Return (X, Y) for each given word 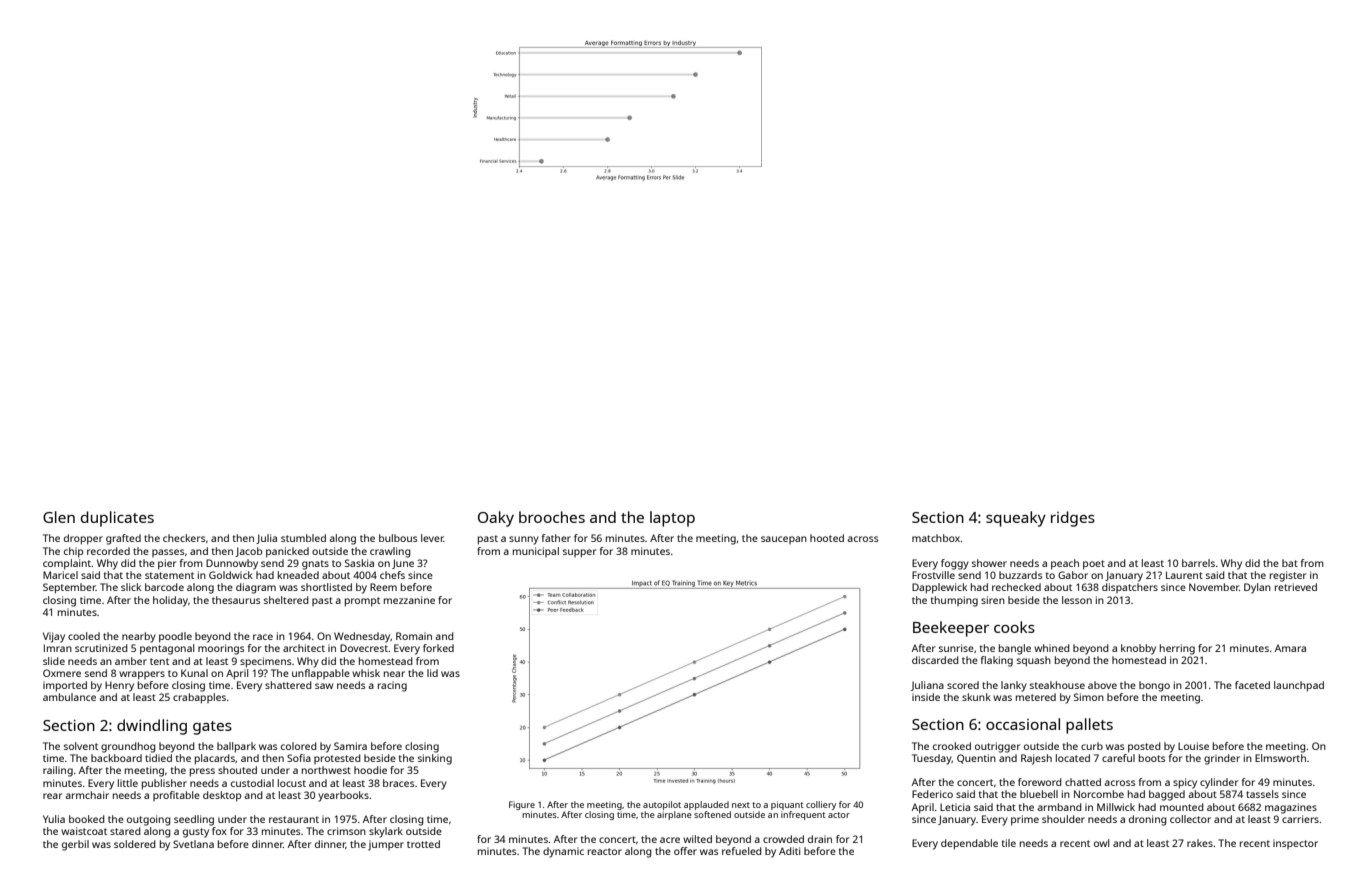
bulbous (398, 538)
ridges (1073, 519)
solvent (81, 746)
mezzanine (409, 600)
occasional (1023, 724)
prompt (362, 602)
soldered (135, 844)
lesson (1077, 600)
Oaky (496, 519)
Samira (350, 746)
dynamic (563, 852)
